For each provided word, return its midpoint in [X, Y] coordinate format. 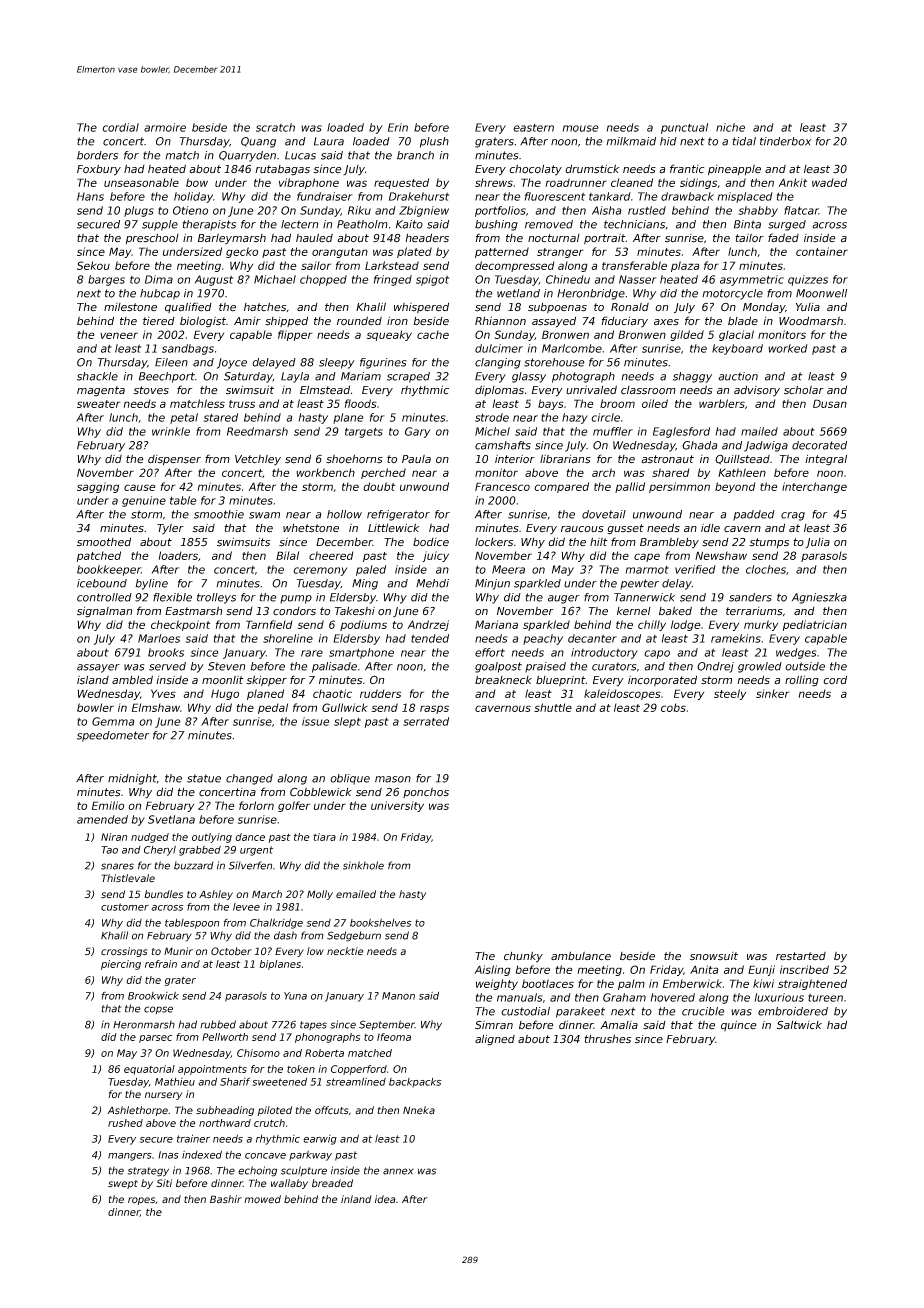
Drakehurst [419, 196]
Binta [747, 224]
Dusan [830, 403]
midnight [132, 779]
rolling [802, 681]
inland [356, 1199]
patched [99, 556]
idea [385, 1199]
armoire [165, 127]
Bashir [226, 1199]
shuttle [553, 707]
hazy [575, 418]
